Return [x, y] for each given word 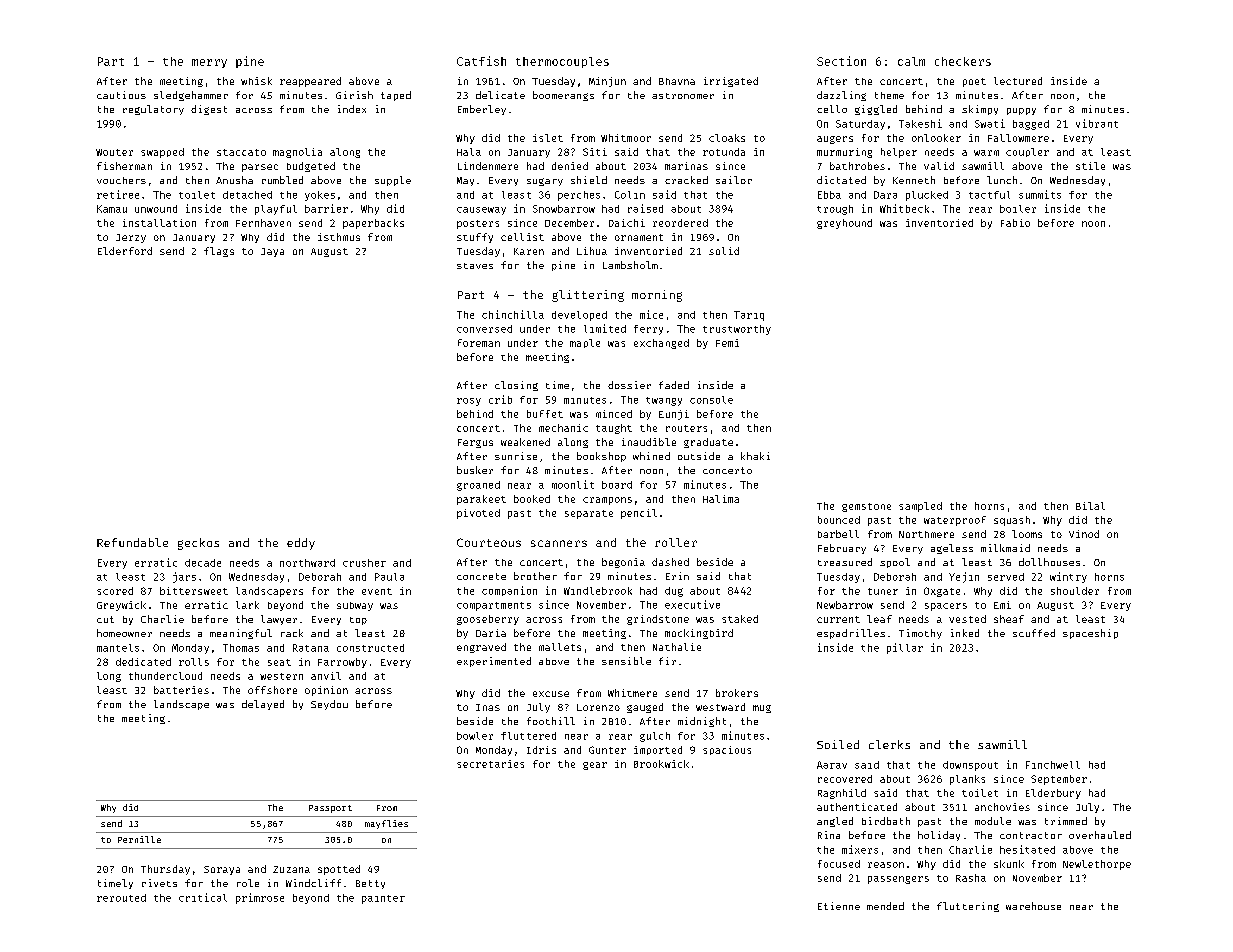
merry [209, 63]
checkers [963, 61]
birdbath [886, 821]
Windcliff [313, 883]
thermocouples [562, 62]
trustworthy [737, 330]
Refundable [132, 542]
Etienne [839, 906]
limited [605, 328]
